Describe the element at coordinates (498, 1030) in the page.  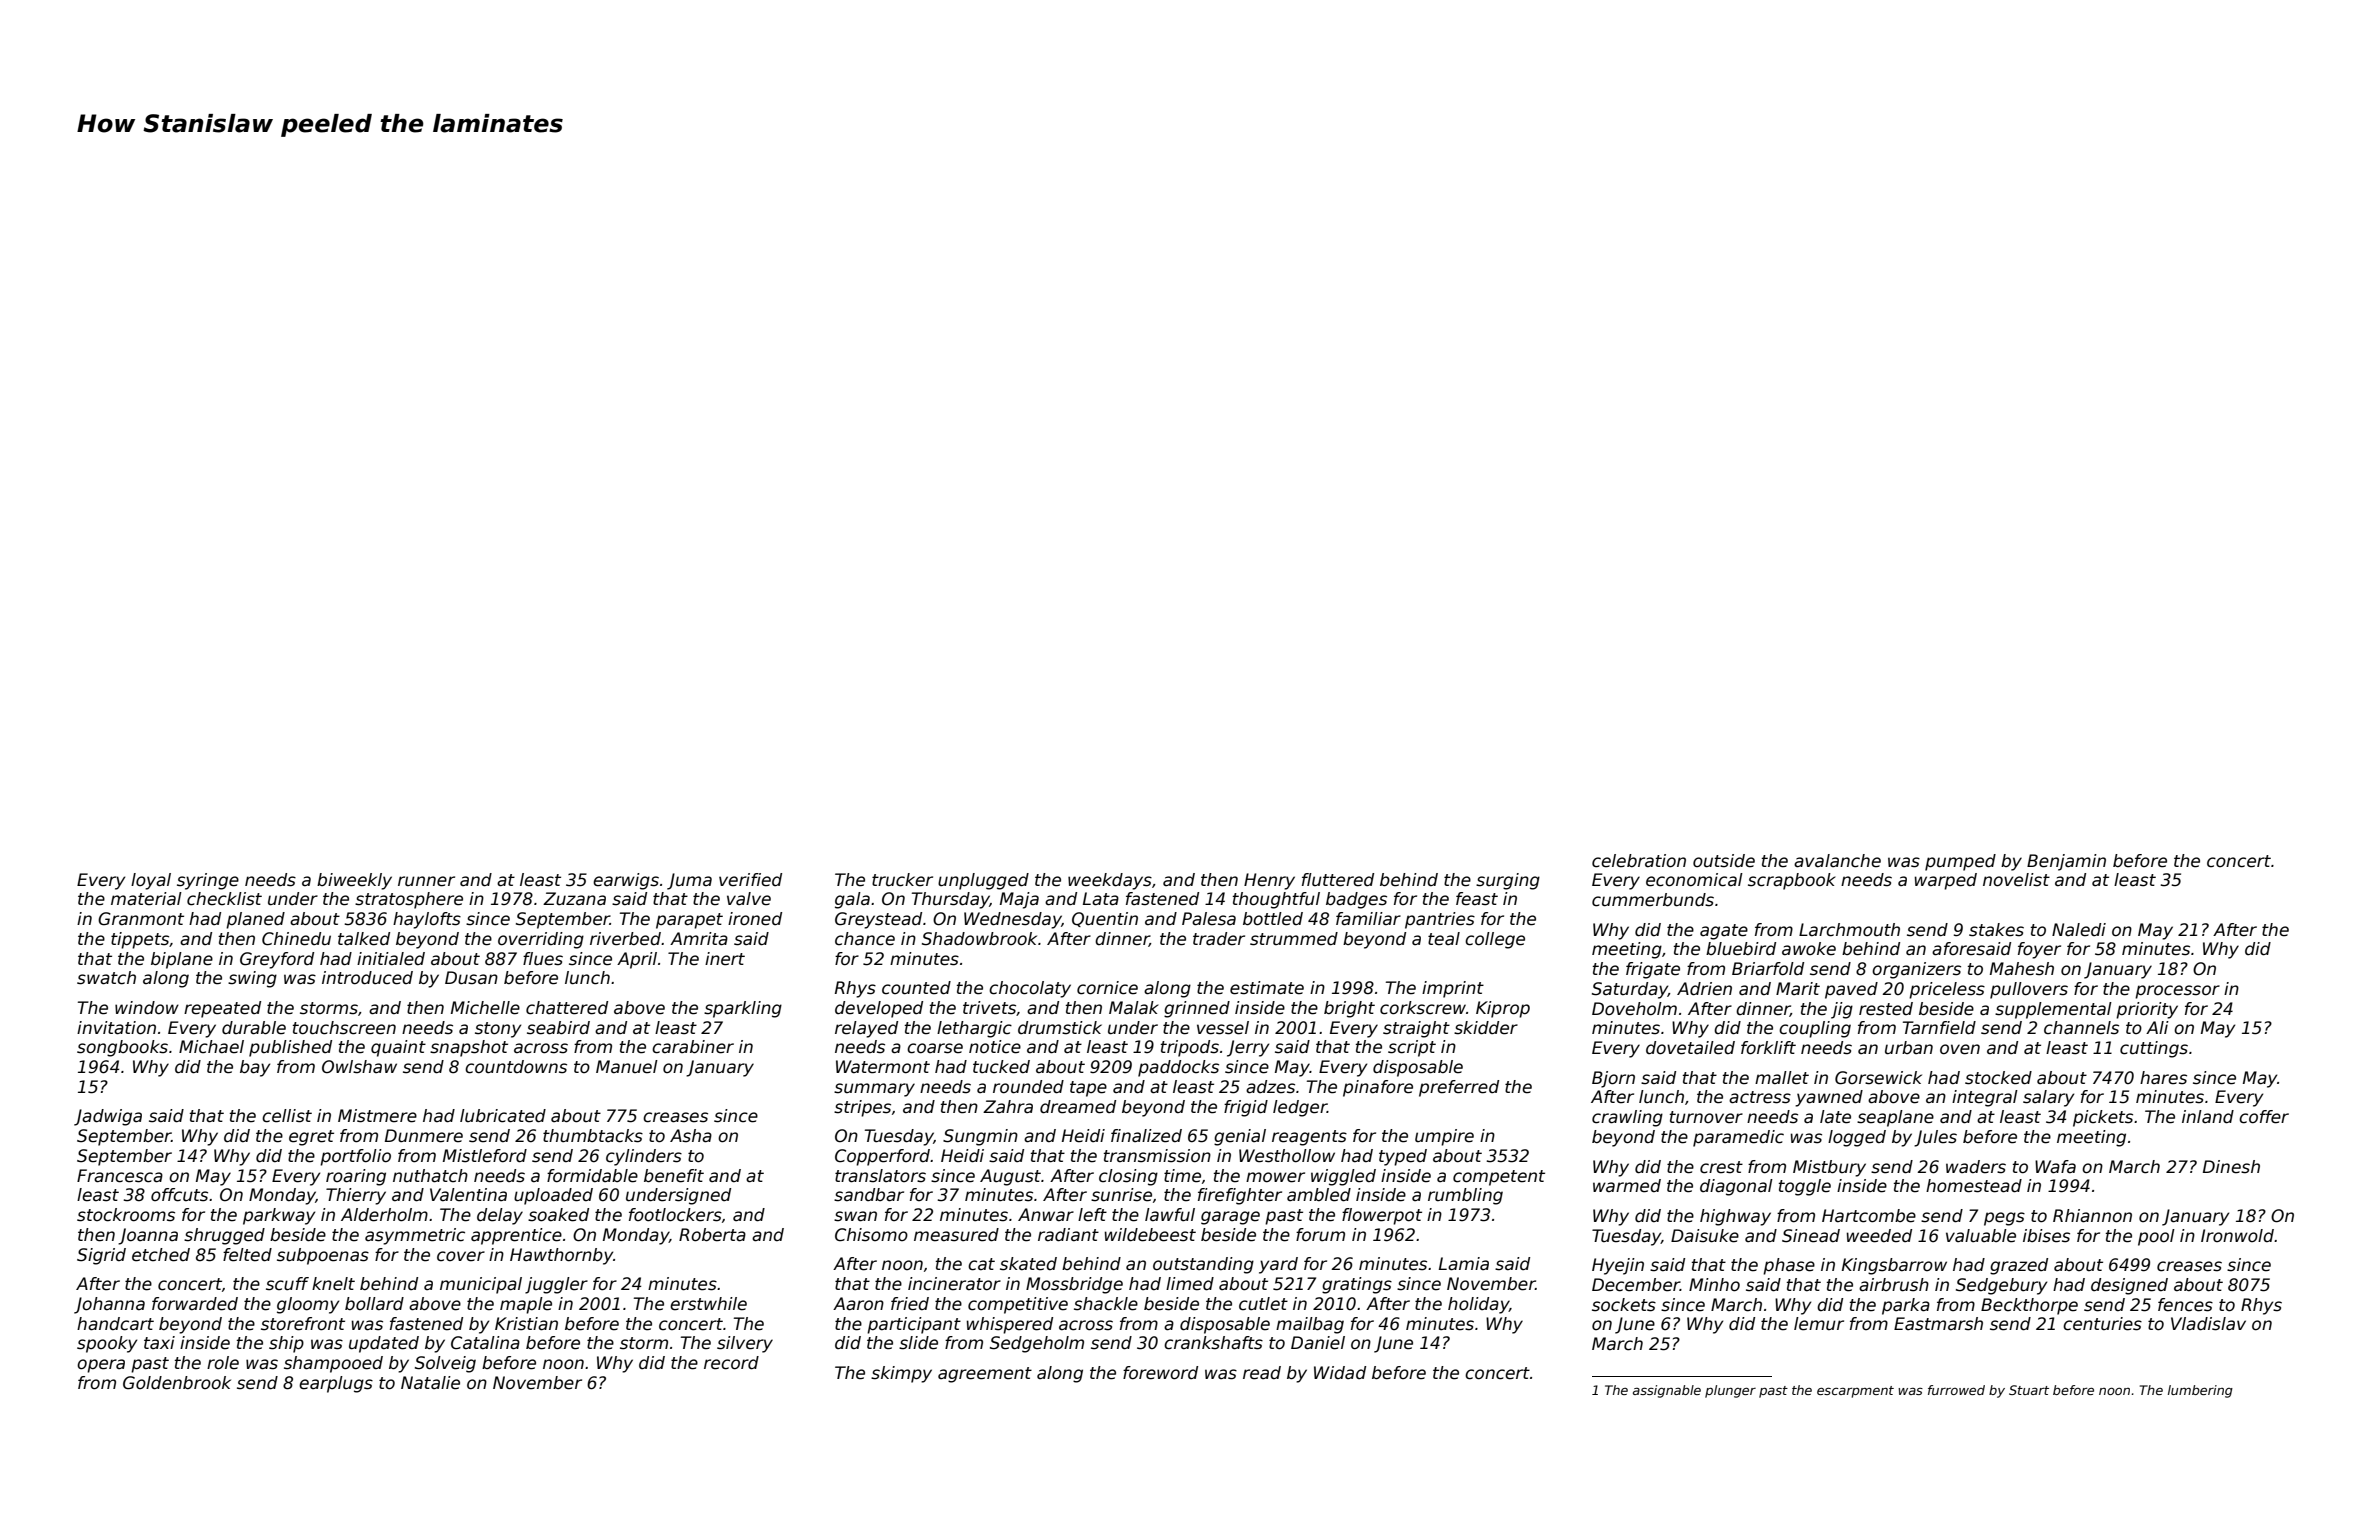
I see `stony` at that location.
